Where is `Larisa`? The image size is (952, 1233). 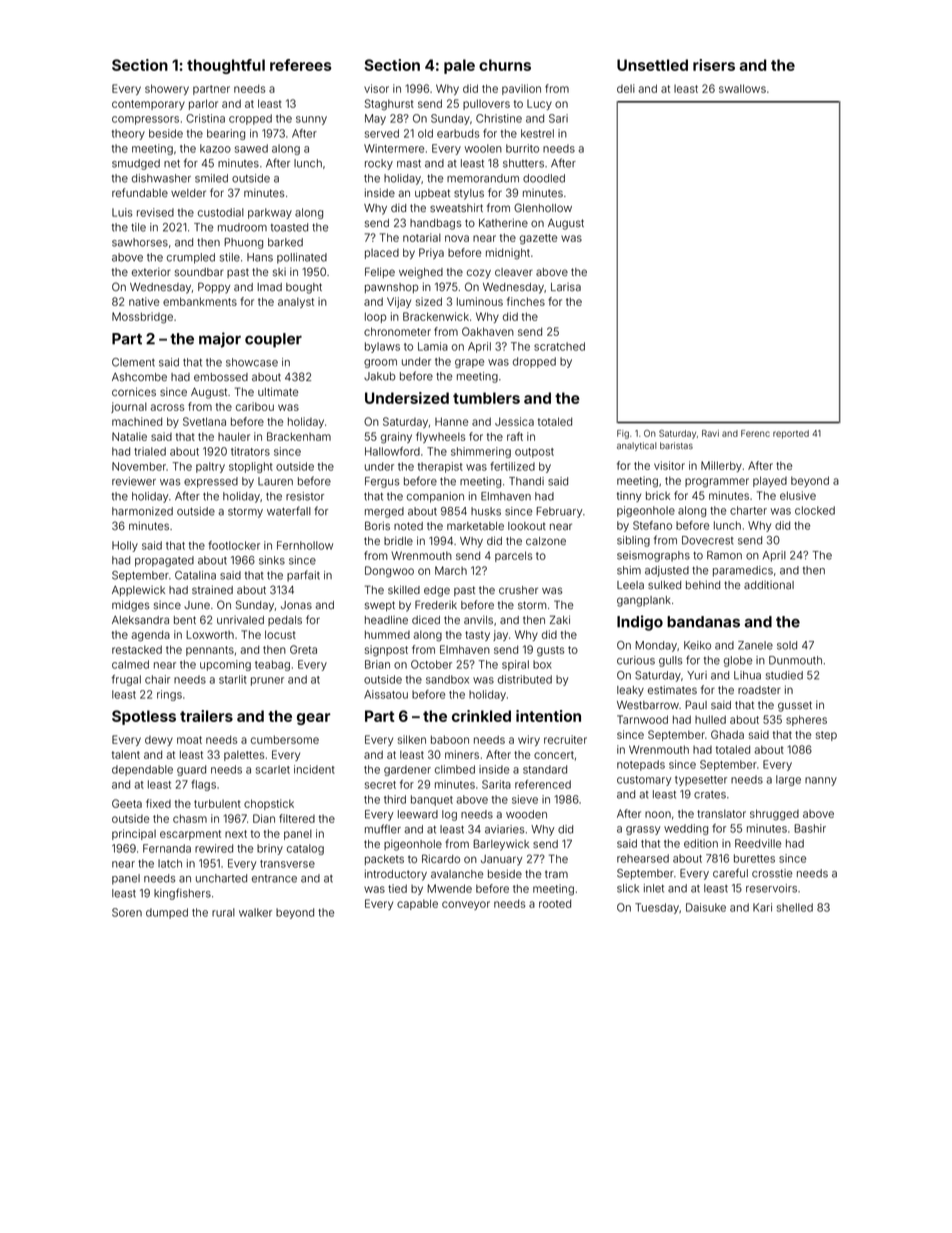
Larisa is located at coordinates (566, 287).
